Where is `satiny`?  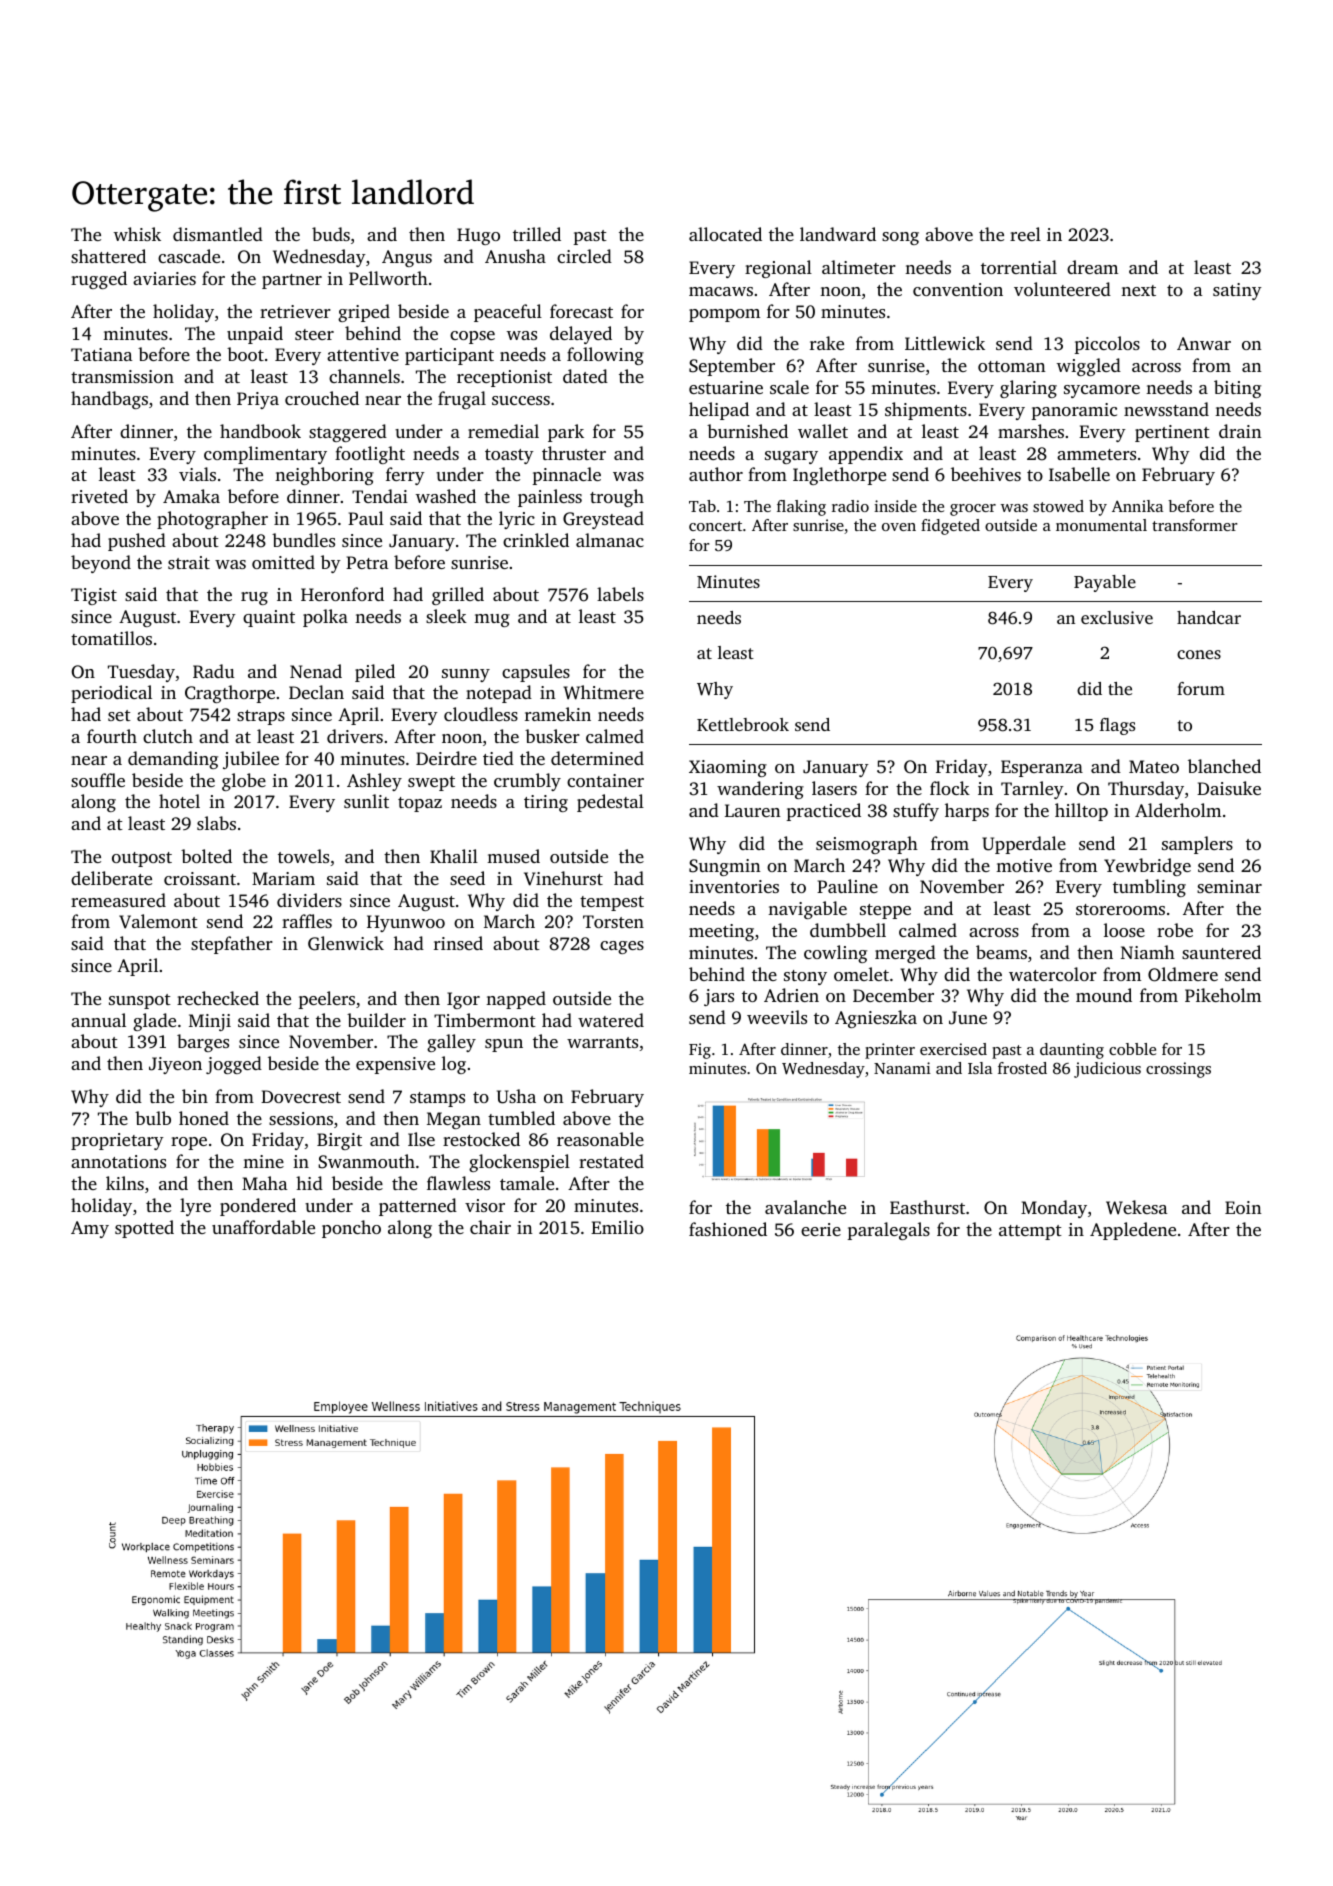 satiny is located at coordinates (1237, 291).
